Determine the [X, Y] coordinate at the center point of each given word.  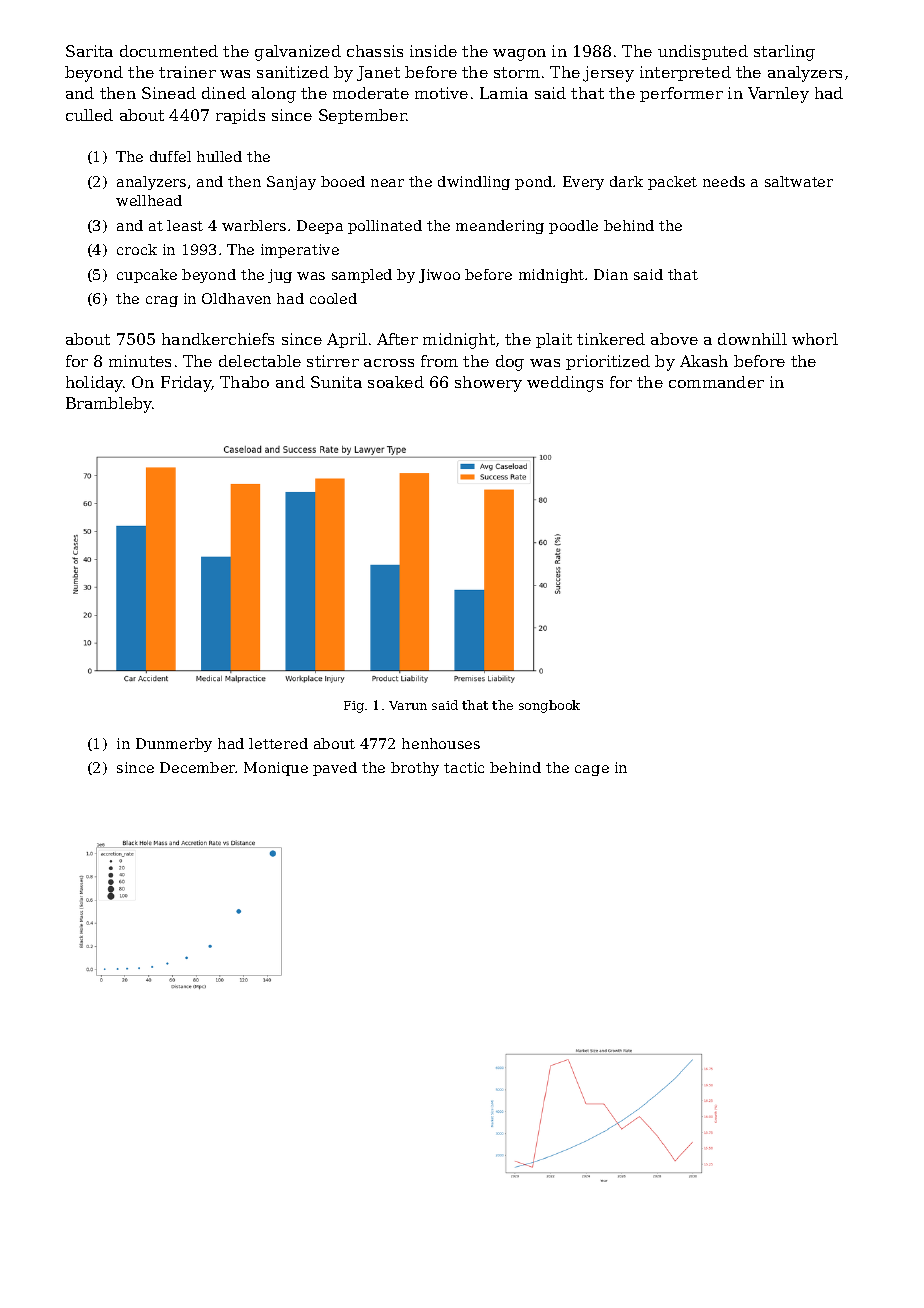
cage [592, 770]
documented [169, 51]
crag [162, 301]
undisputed [703, 52]
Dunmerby [174, 745]
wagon [519, 55]
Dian [611, 274]
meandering [500, 227]
